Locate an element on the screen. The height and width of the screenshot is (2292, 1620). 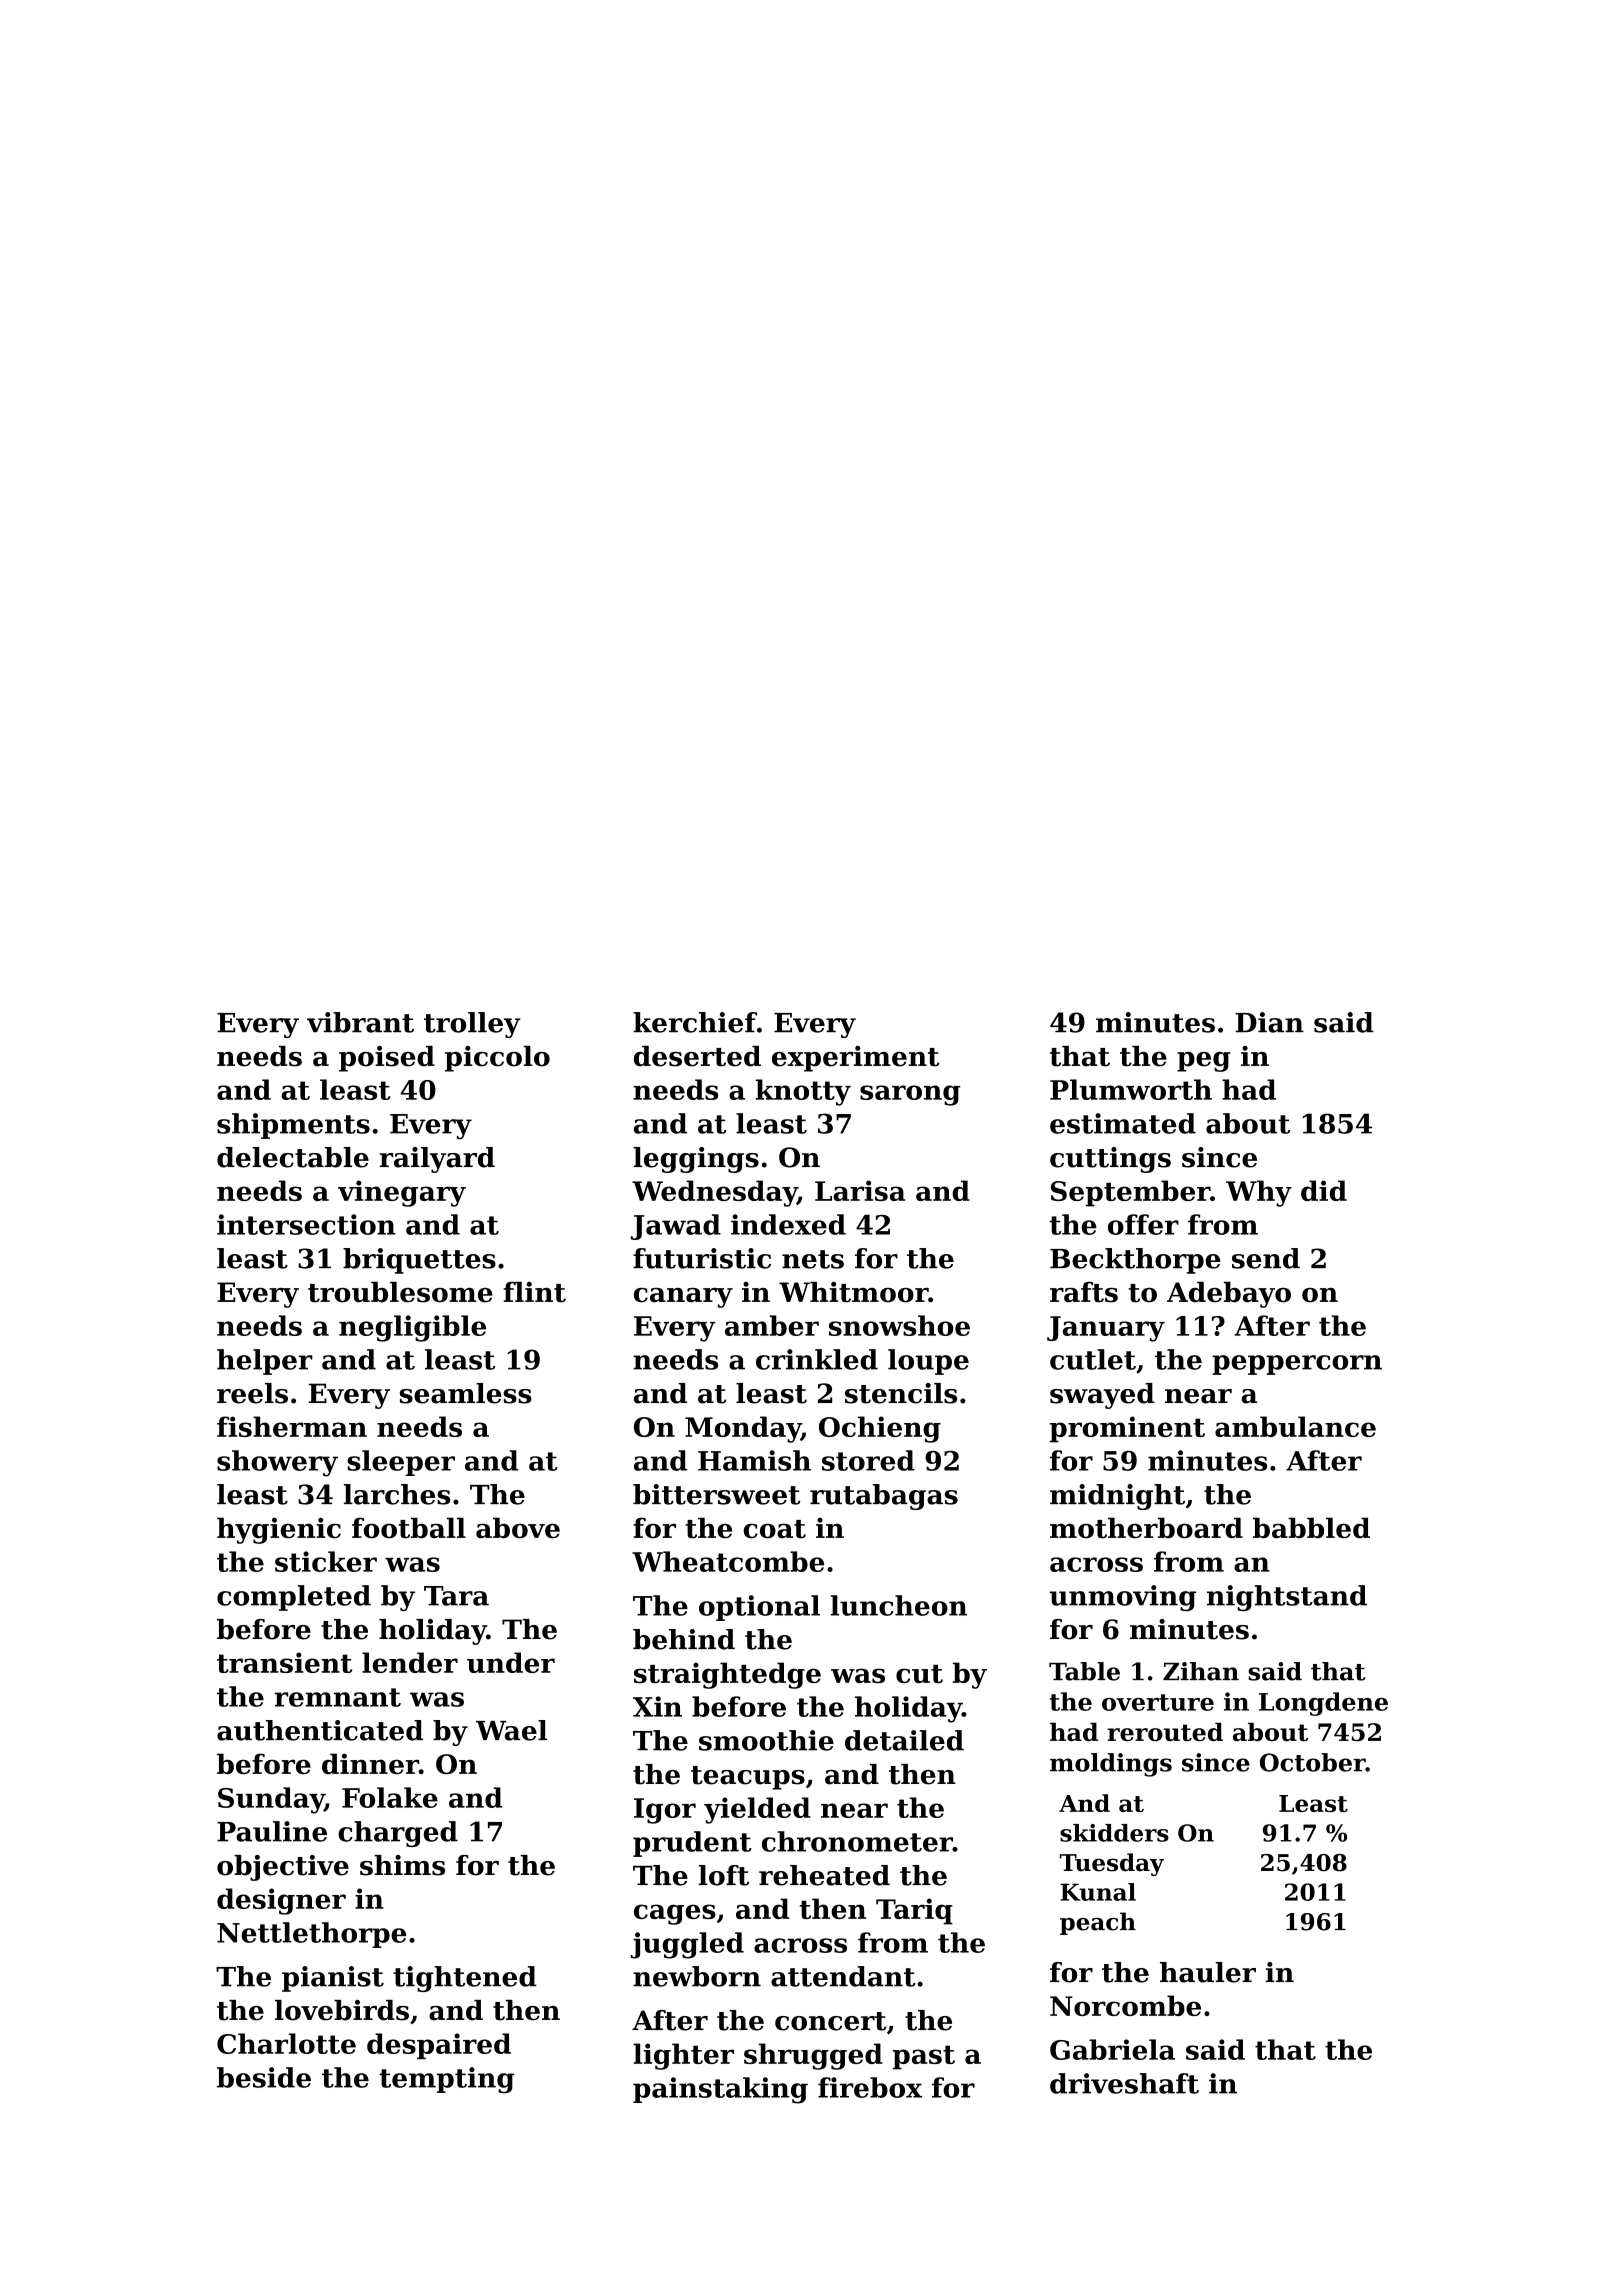
hygienic is located at coordinates (279, 1530).
